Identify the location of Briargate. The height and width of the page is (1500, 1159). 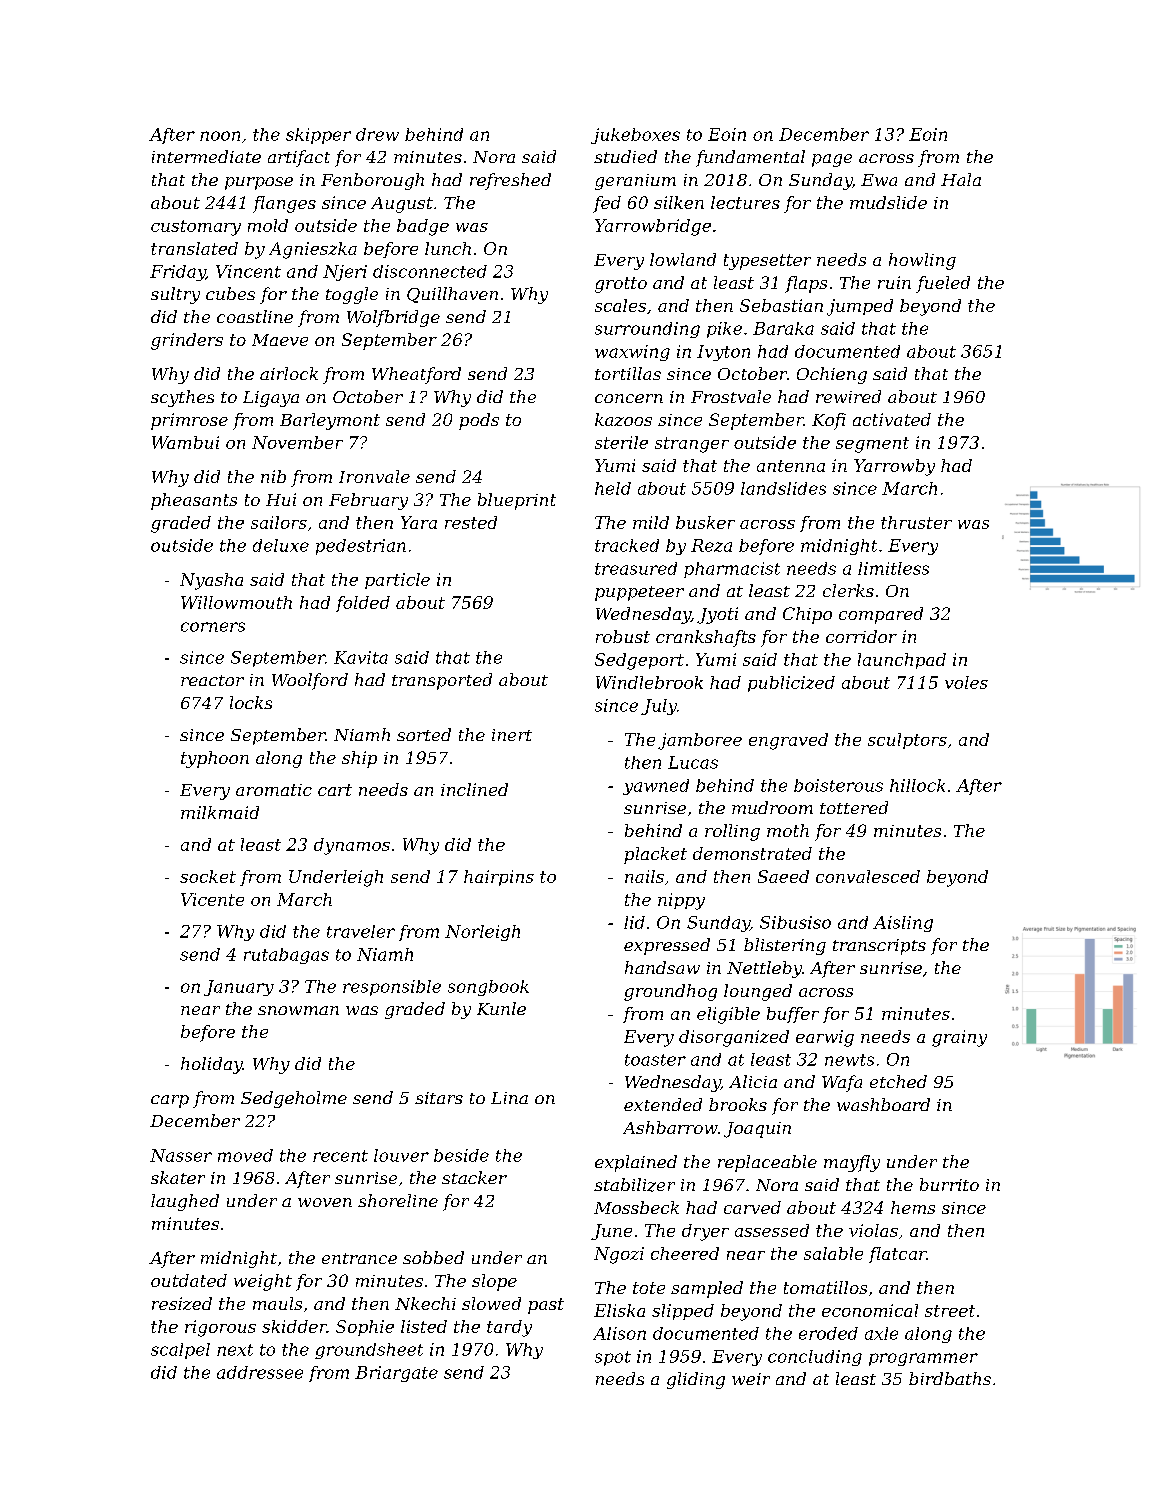
(396, 1374).
